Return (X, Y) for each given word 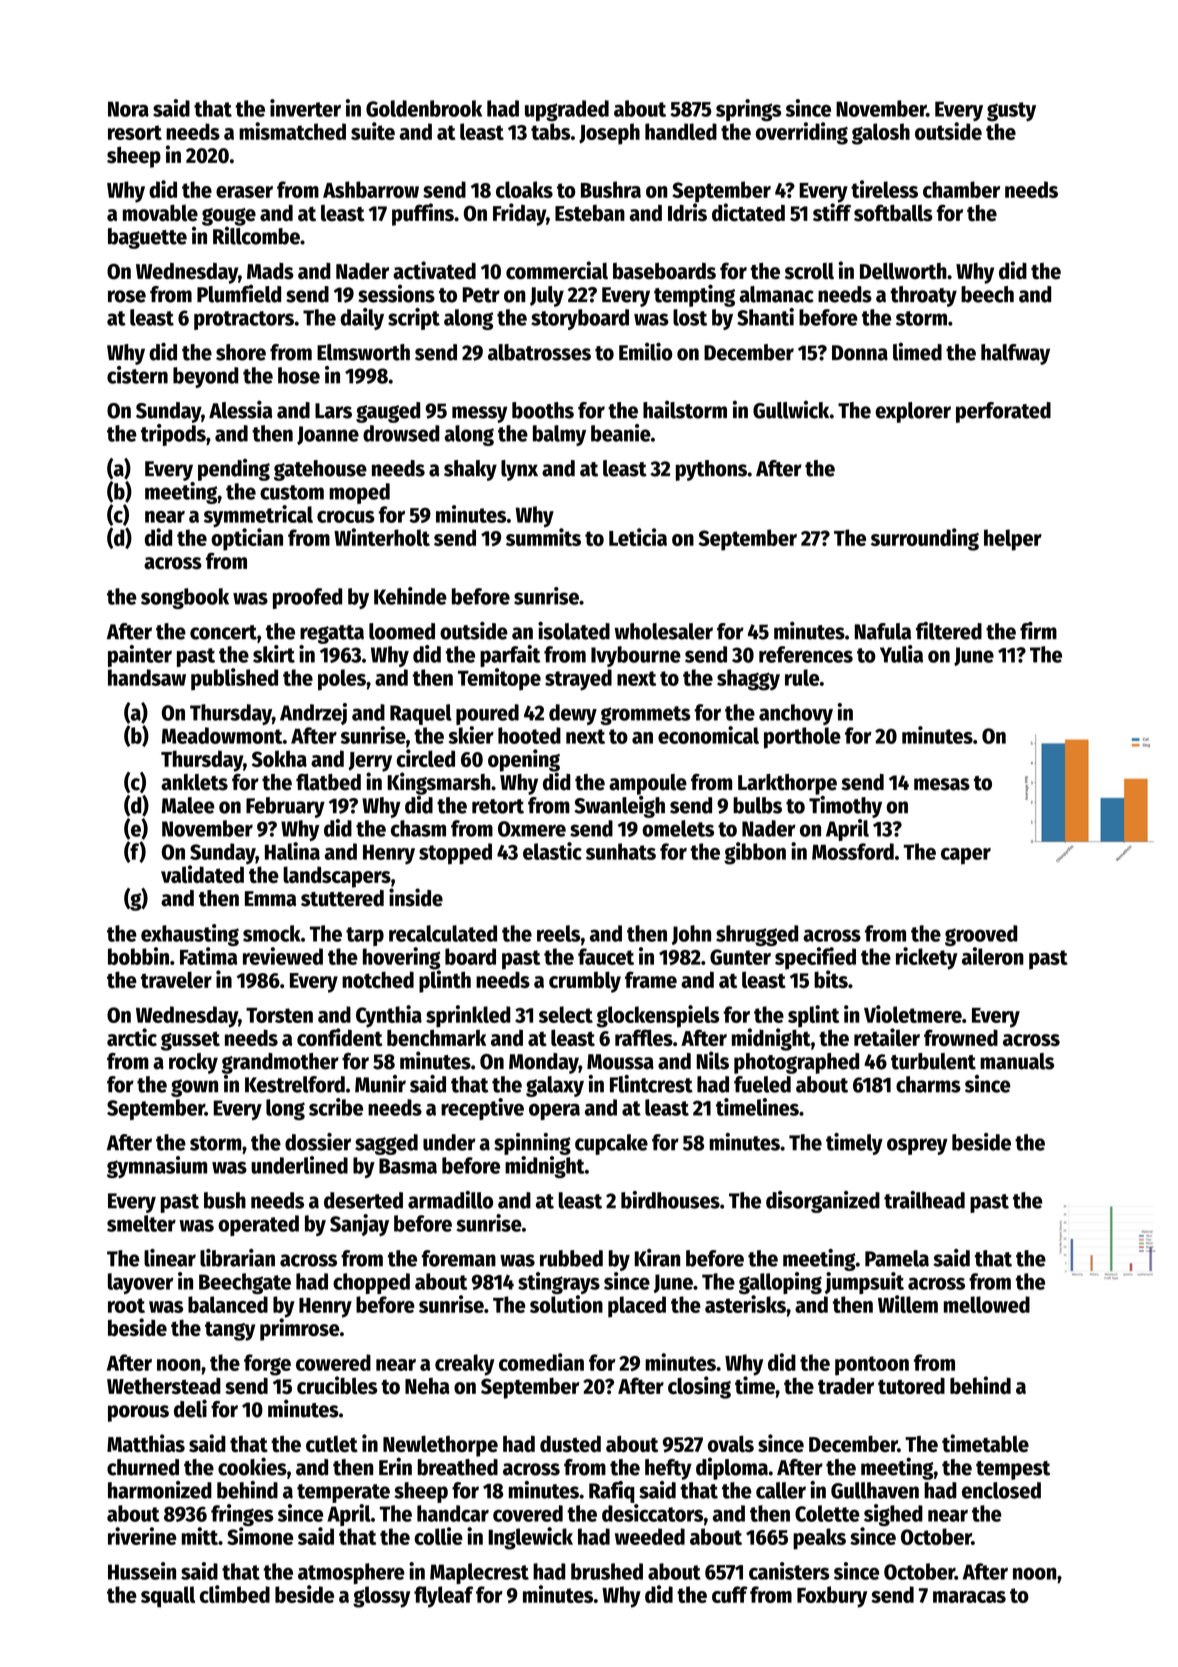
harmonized (160, 1490)
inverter (305, 108)
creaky (465, 1365)
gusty (1011, 112)
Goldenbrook (424, 108)
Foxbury (832, 1597)
